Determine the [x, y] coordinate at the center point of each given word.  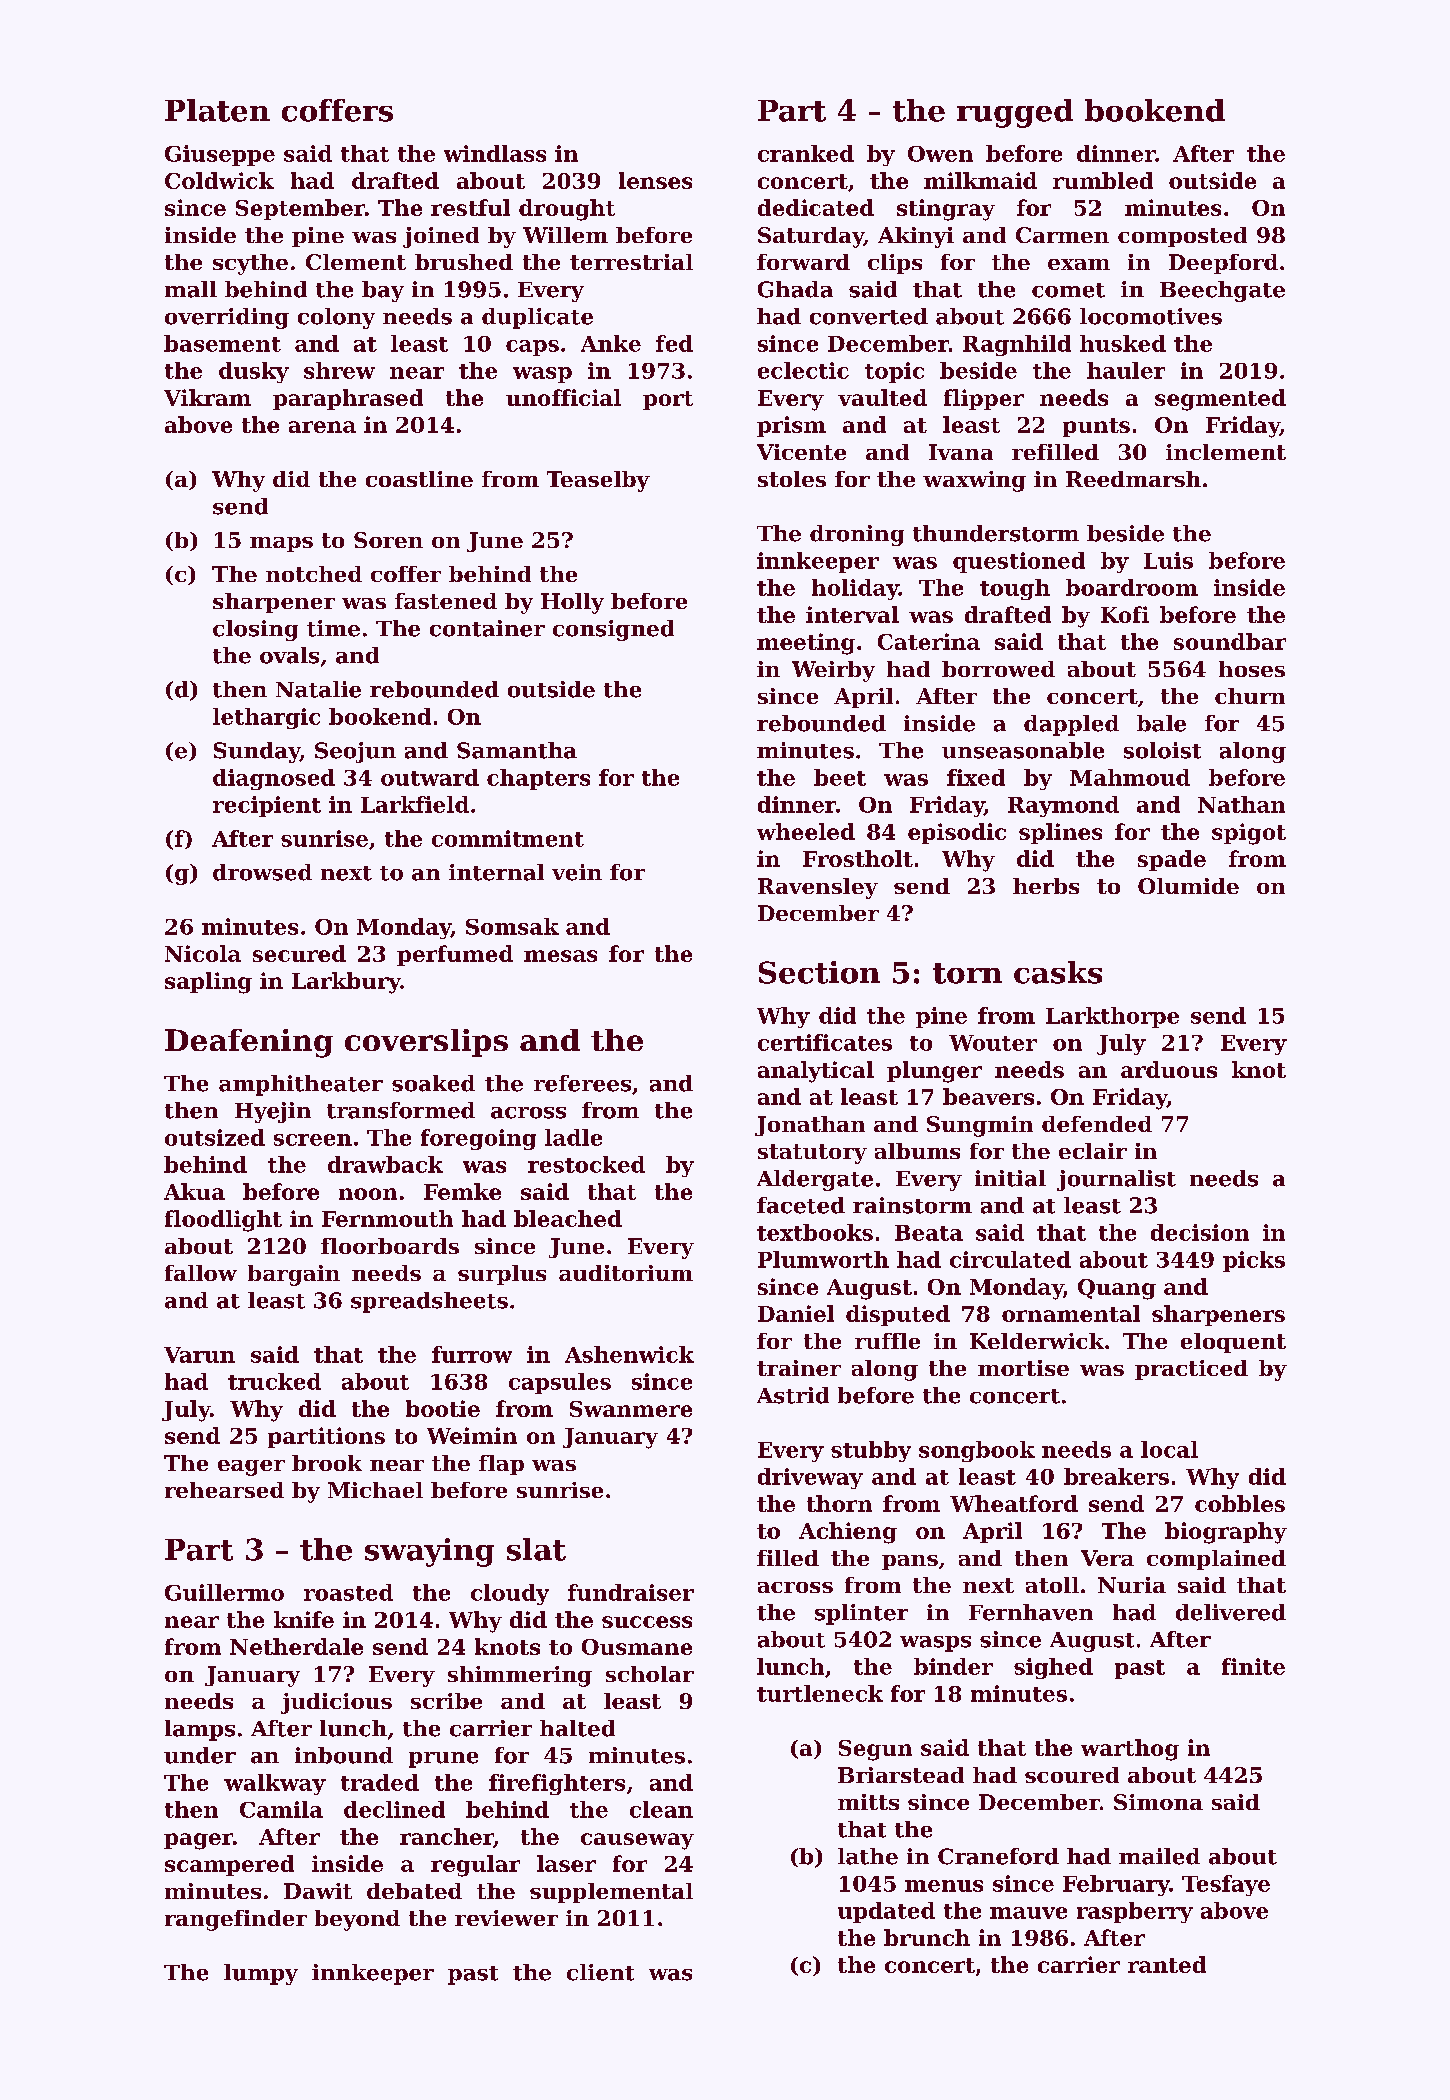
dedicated [816, 207]
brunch [927, 1937]
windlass [495, 153]
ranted [1167, 1964]
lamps [200, 1730]
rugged [1015, 113]
